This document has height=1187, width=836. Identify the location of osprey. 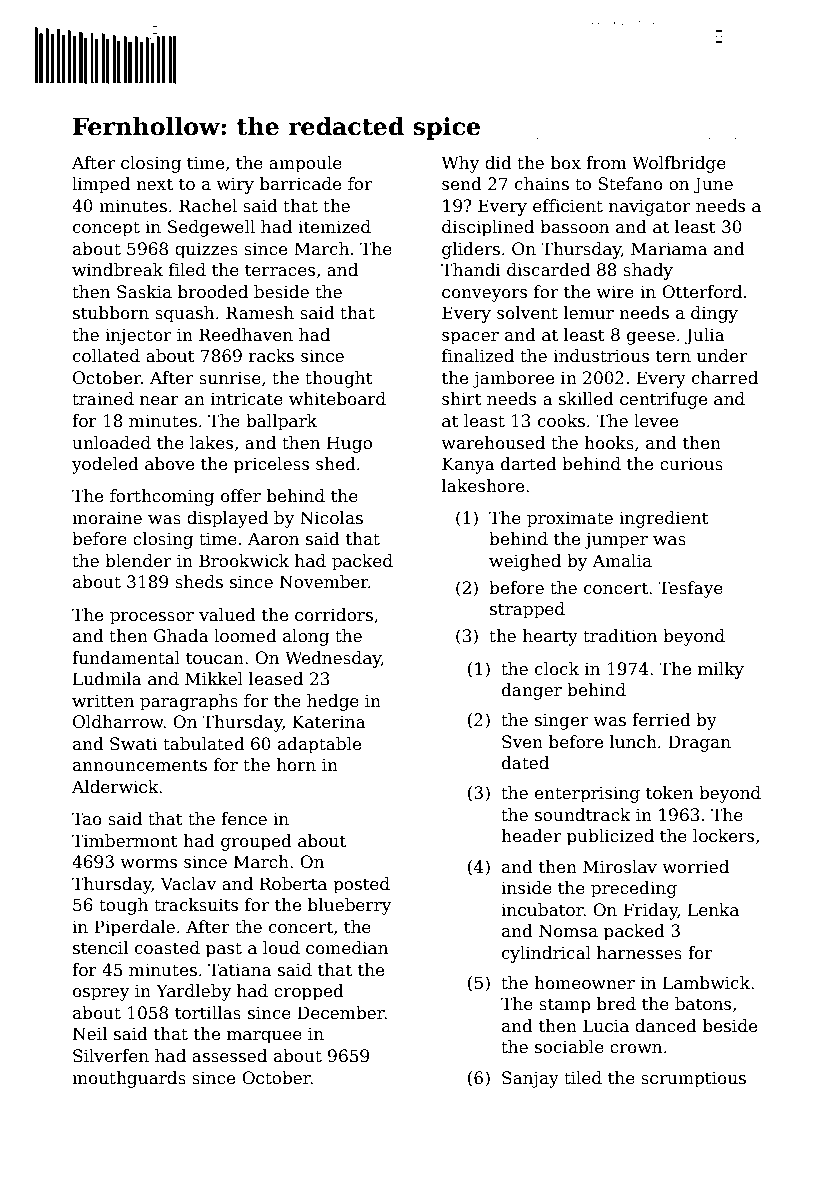
(101, 994).
